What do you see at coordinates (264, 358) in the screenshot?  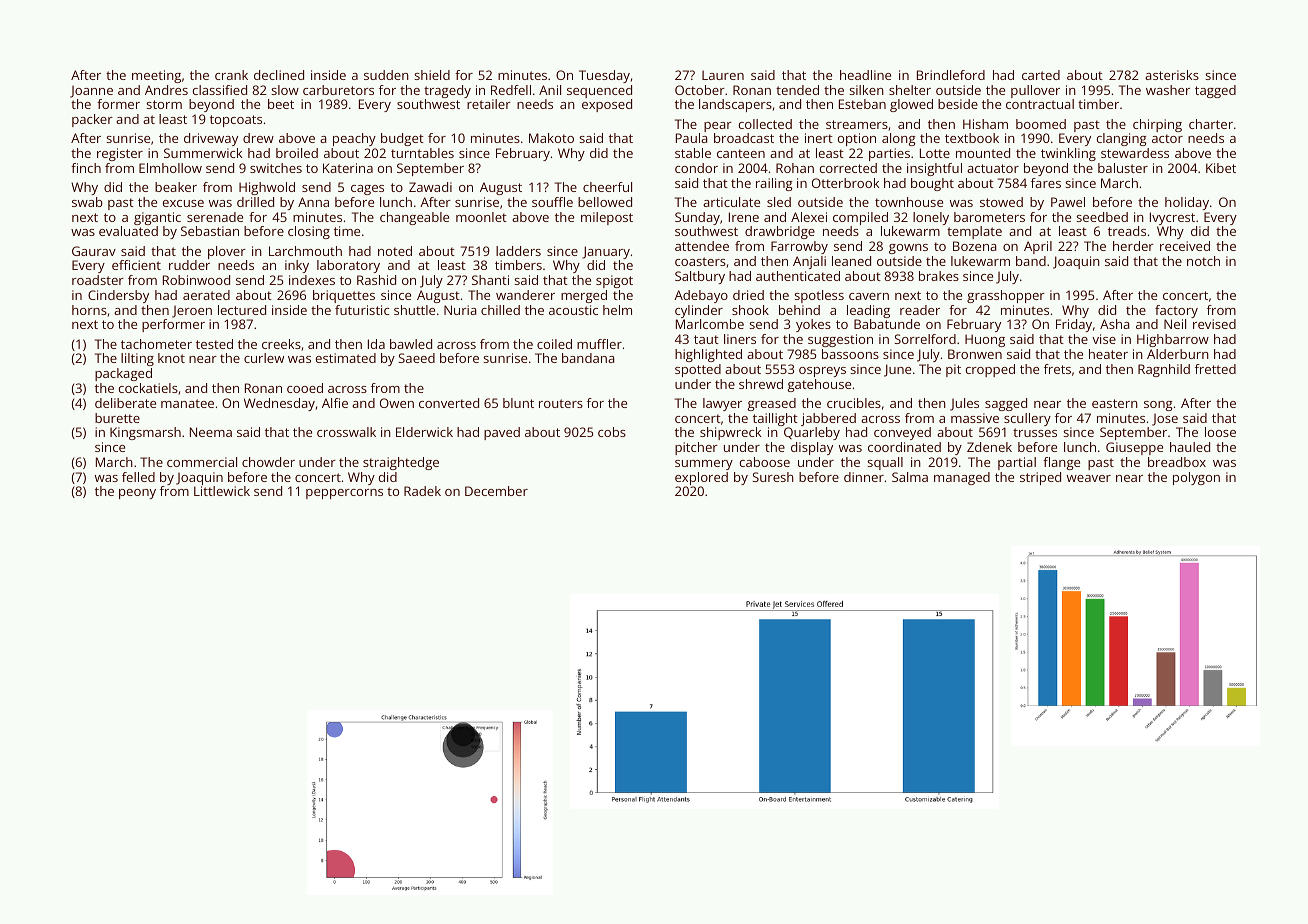 I see `curlew` at bounding box center [264, 358].
